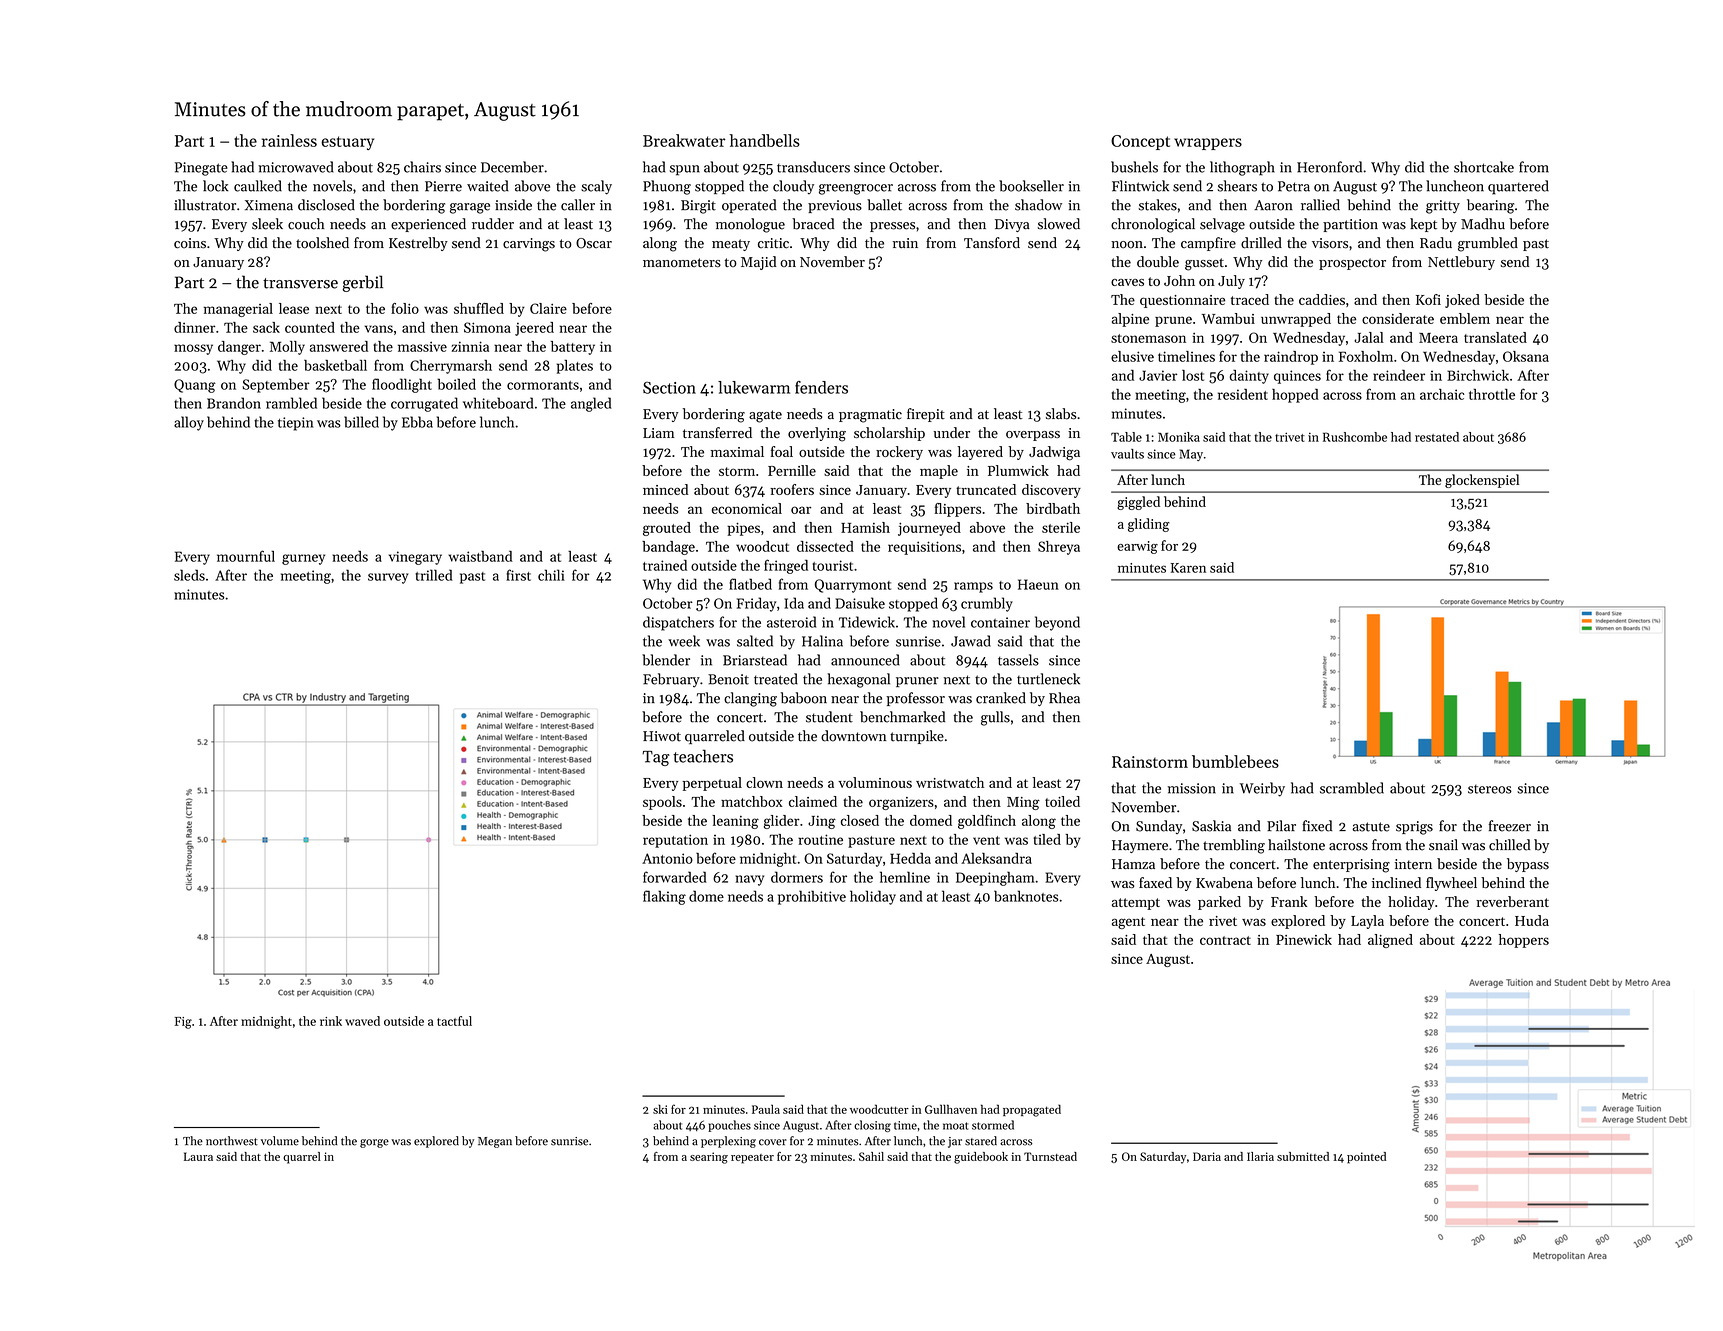  I want to click on gerbil, so click(362, 283).
